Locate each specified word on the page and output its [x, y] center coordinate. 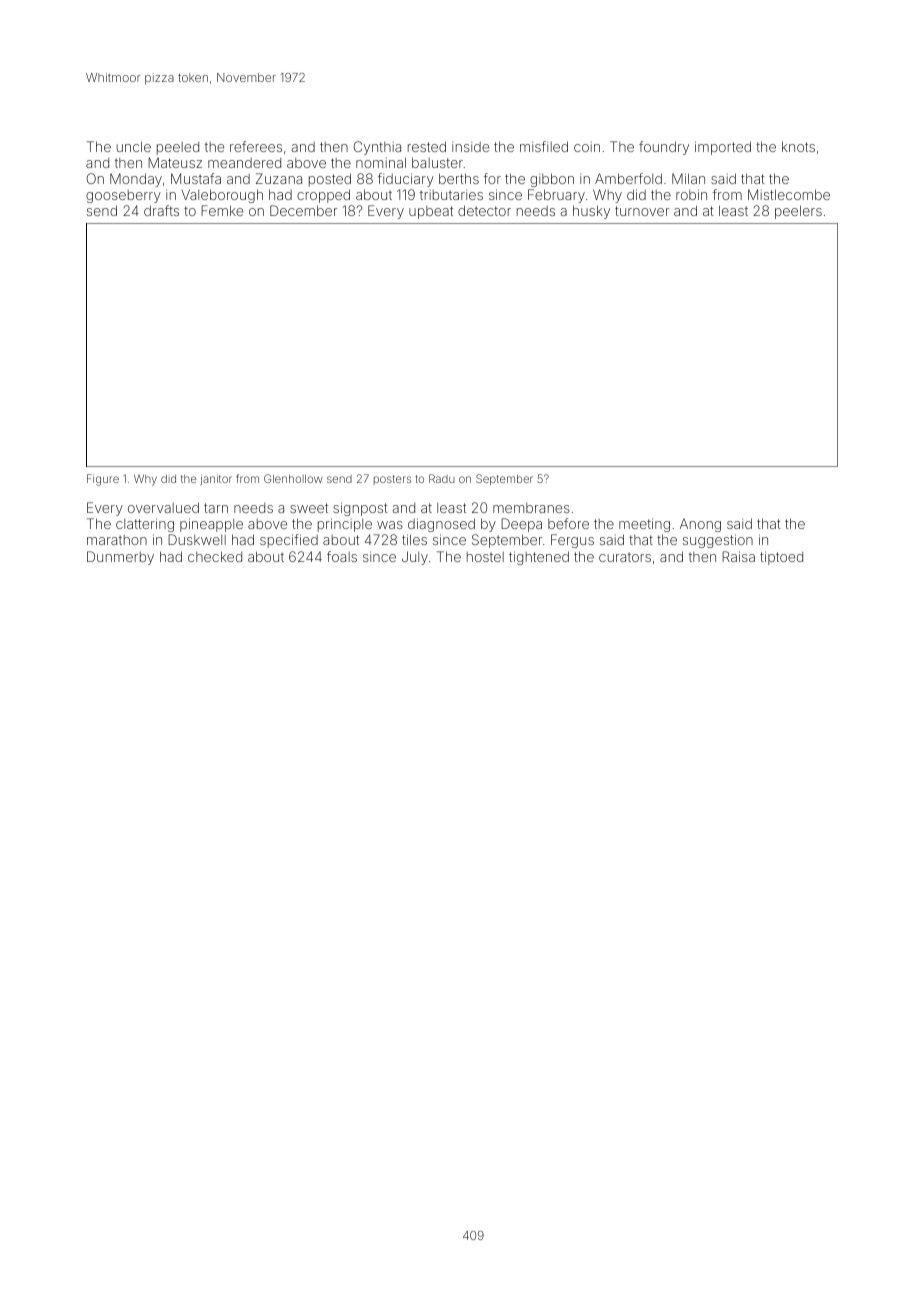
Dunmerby [120, 558]
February [556, 196]
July [415, 558]
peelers [798, 212]
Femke [222, 210]
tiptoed [781, 558]
